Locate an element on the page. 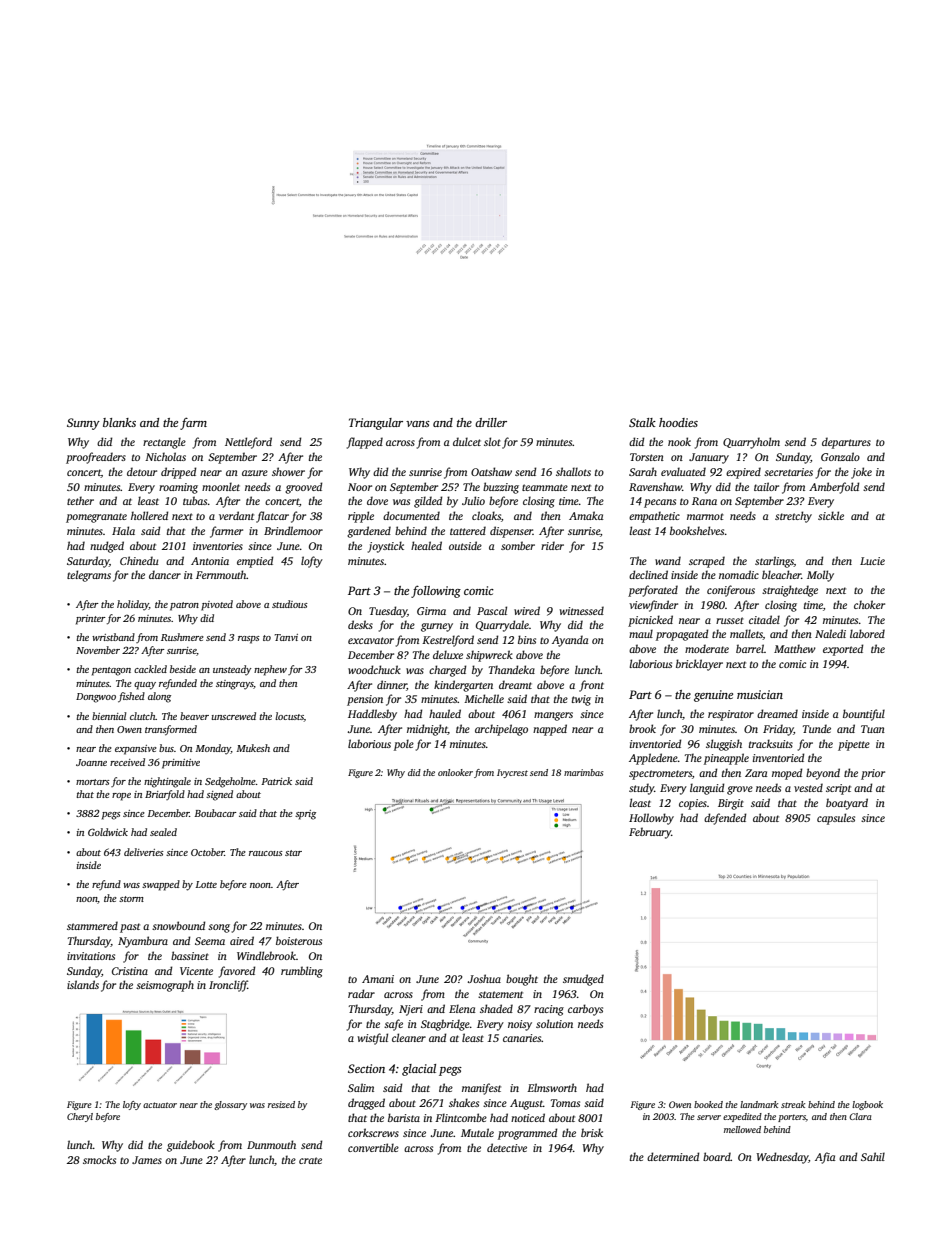 The height and width of the document is (1233, 952). manifest is located at coordinates (481, 1089).
